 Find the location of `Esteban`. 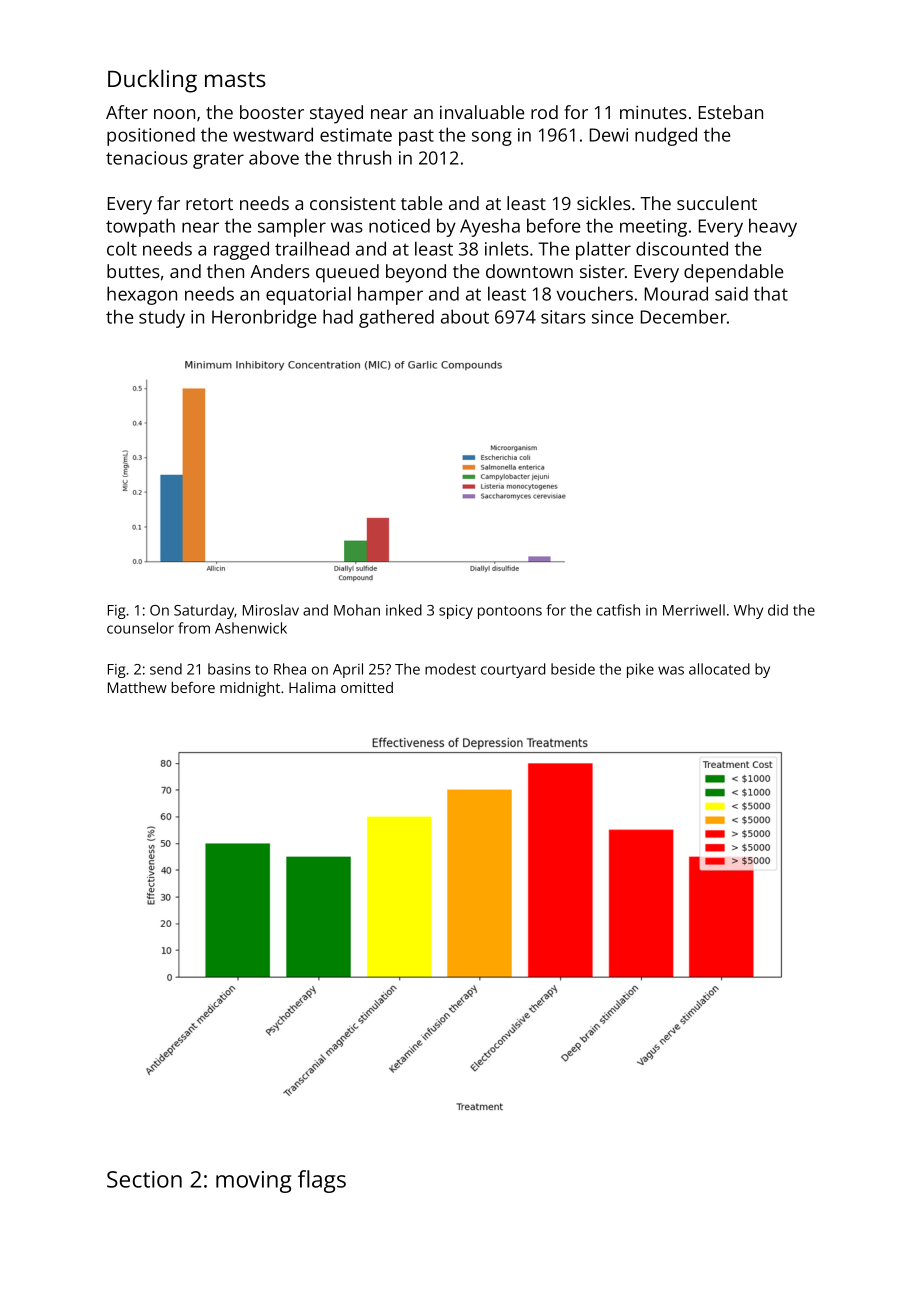

Esteban is located at coordinates (731, 112).
